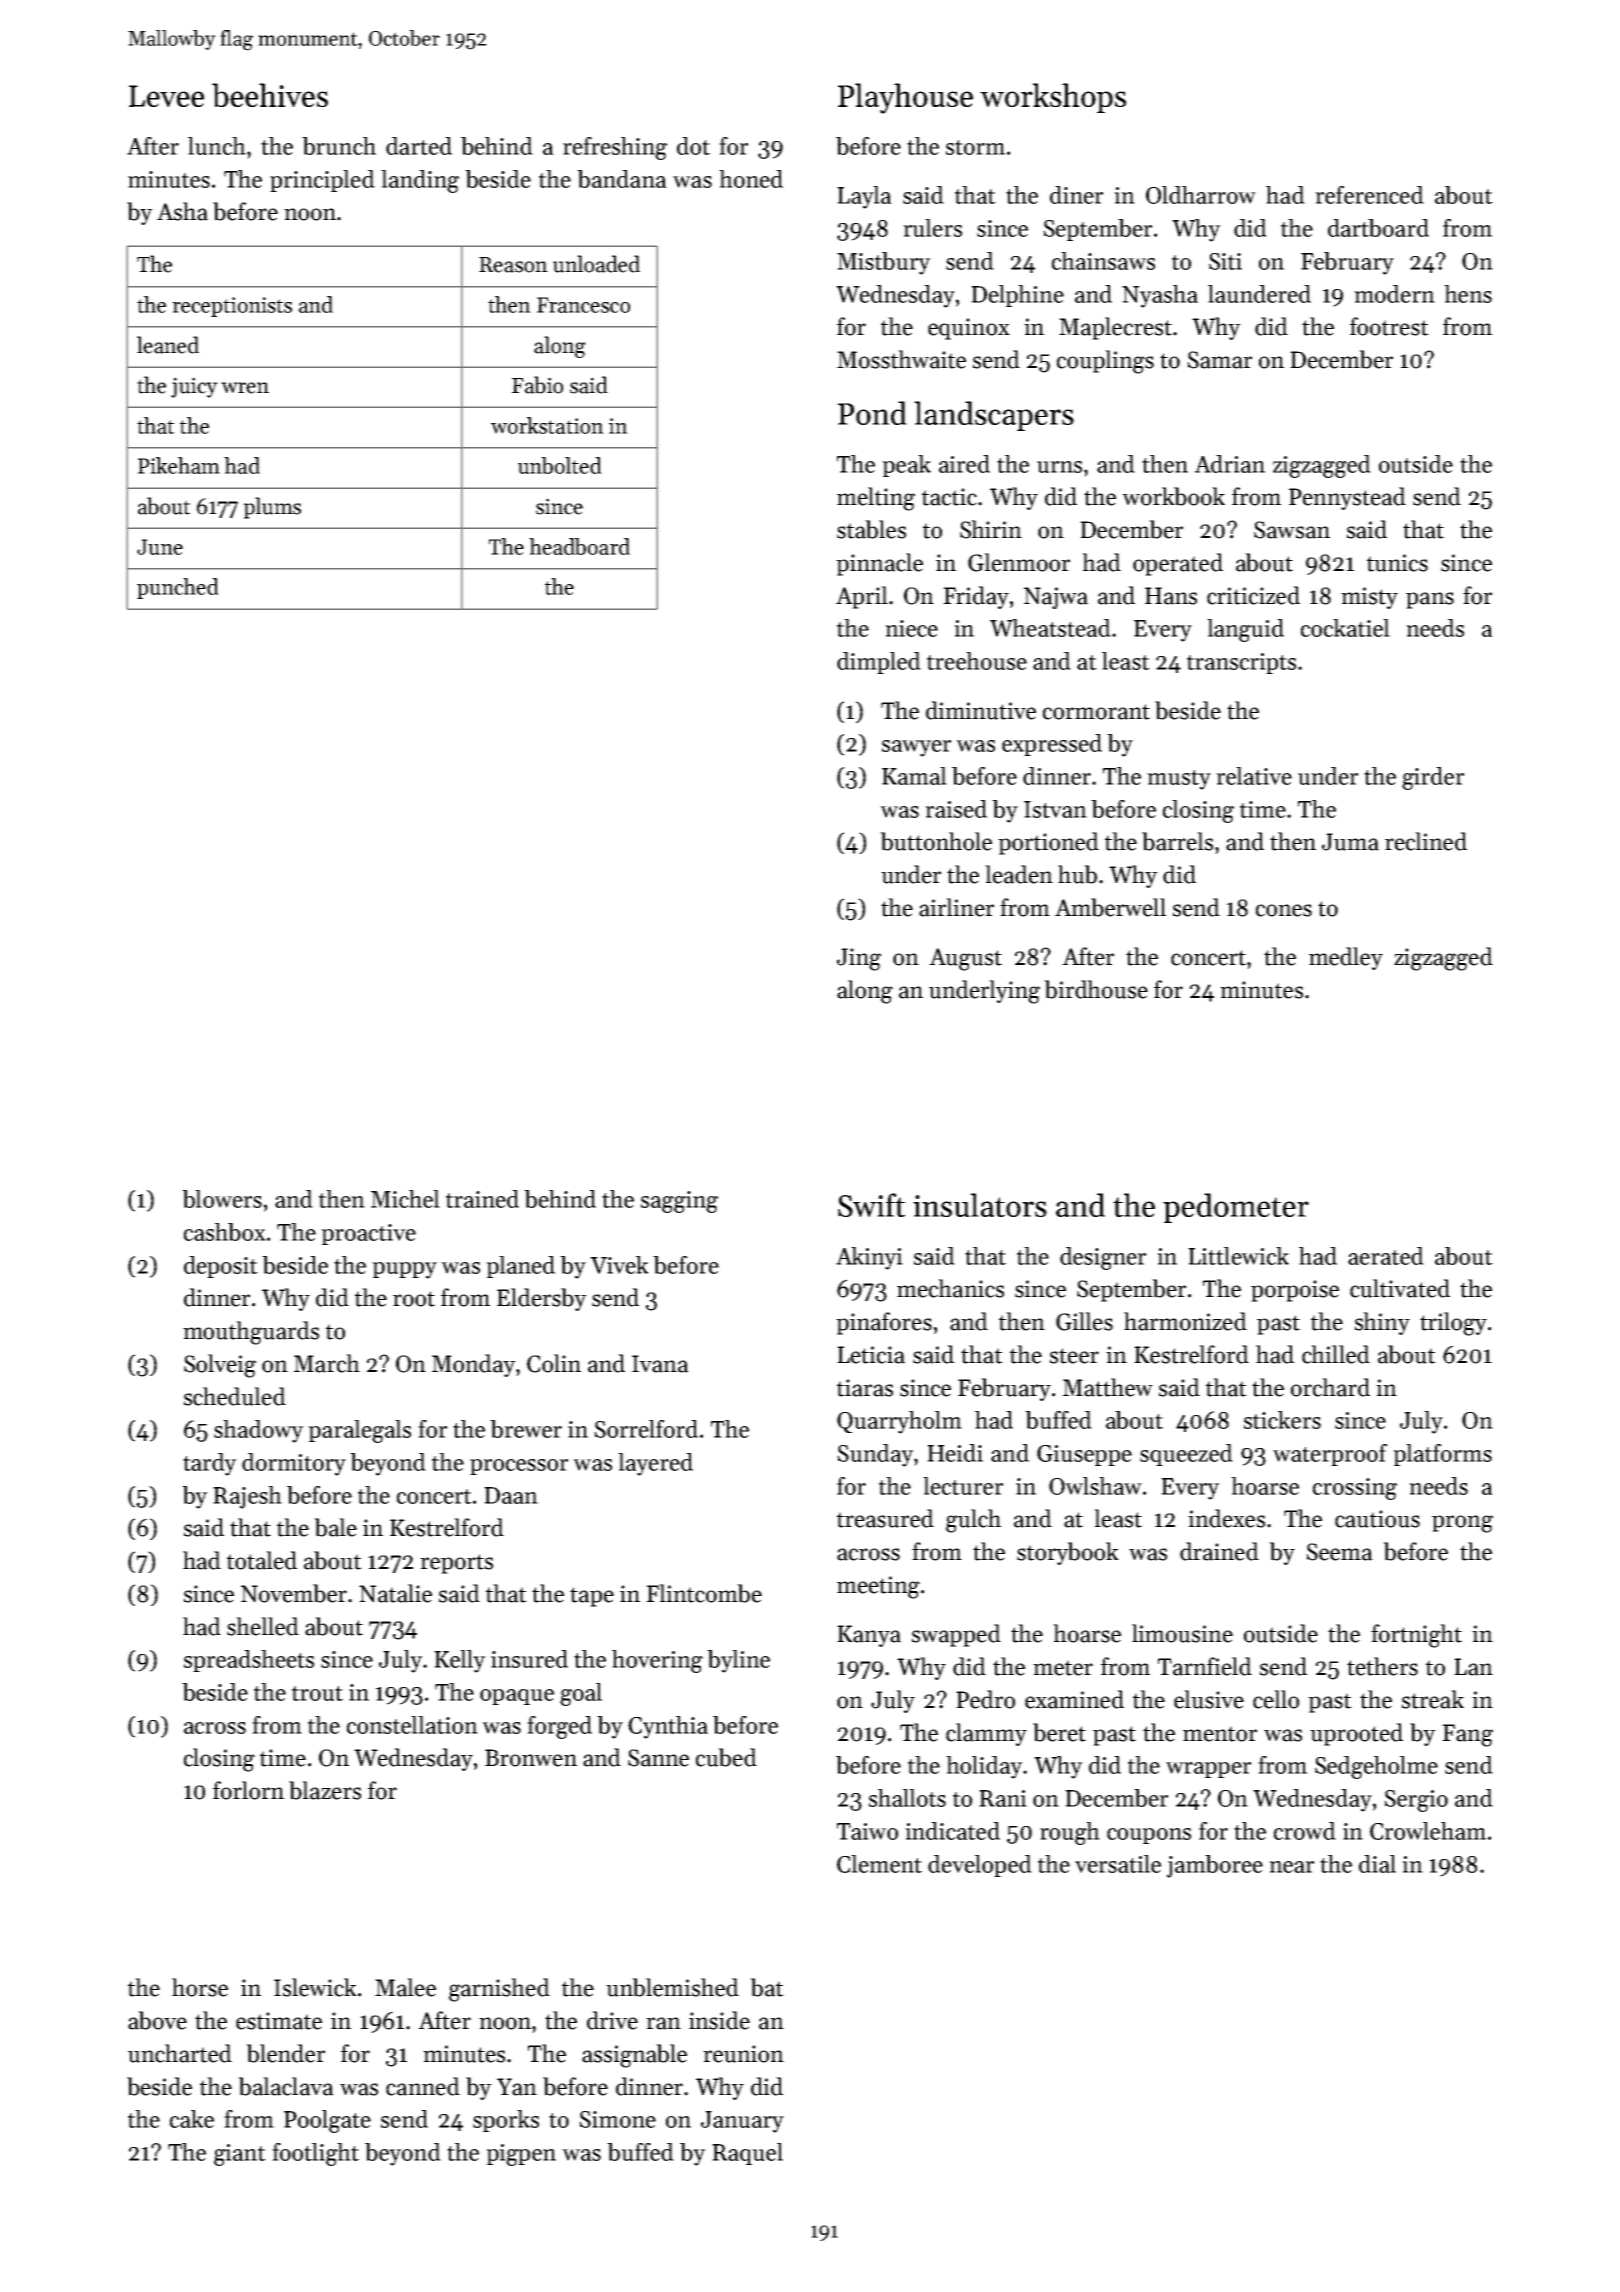 The height and width of the document is (2292, 1620). I want to click on operated, so click(1178, 564).
